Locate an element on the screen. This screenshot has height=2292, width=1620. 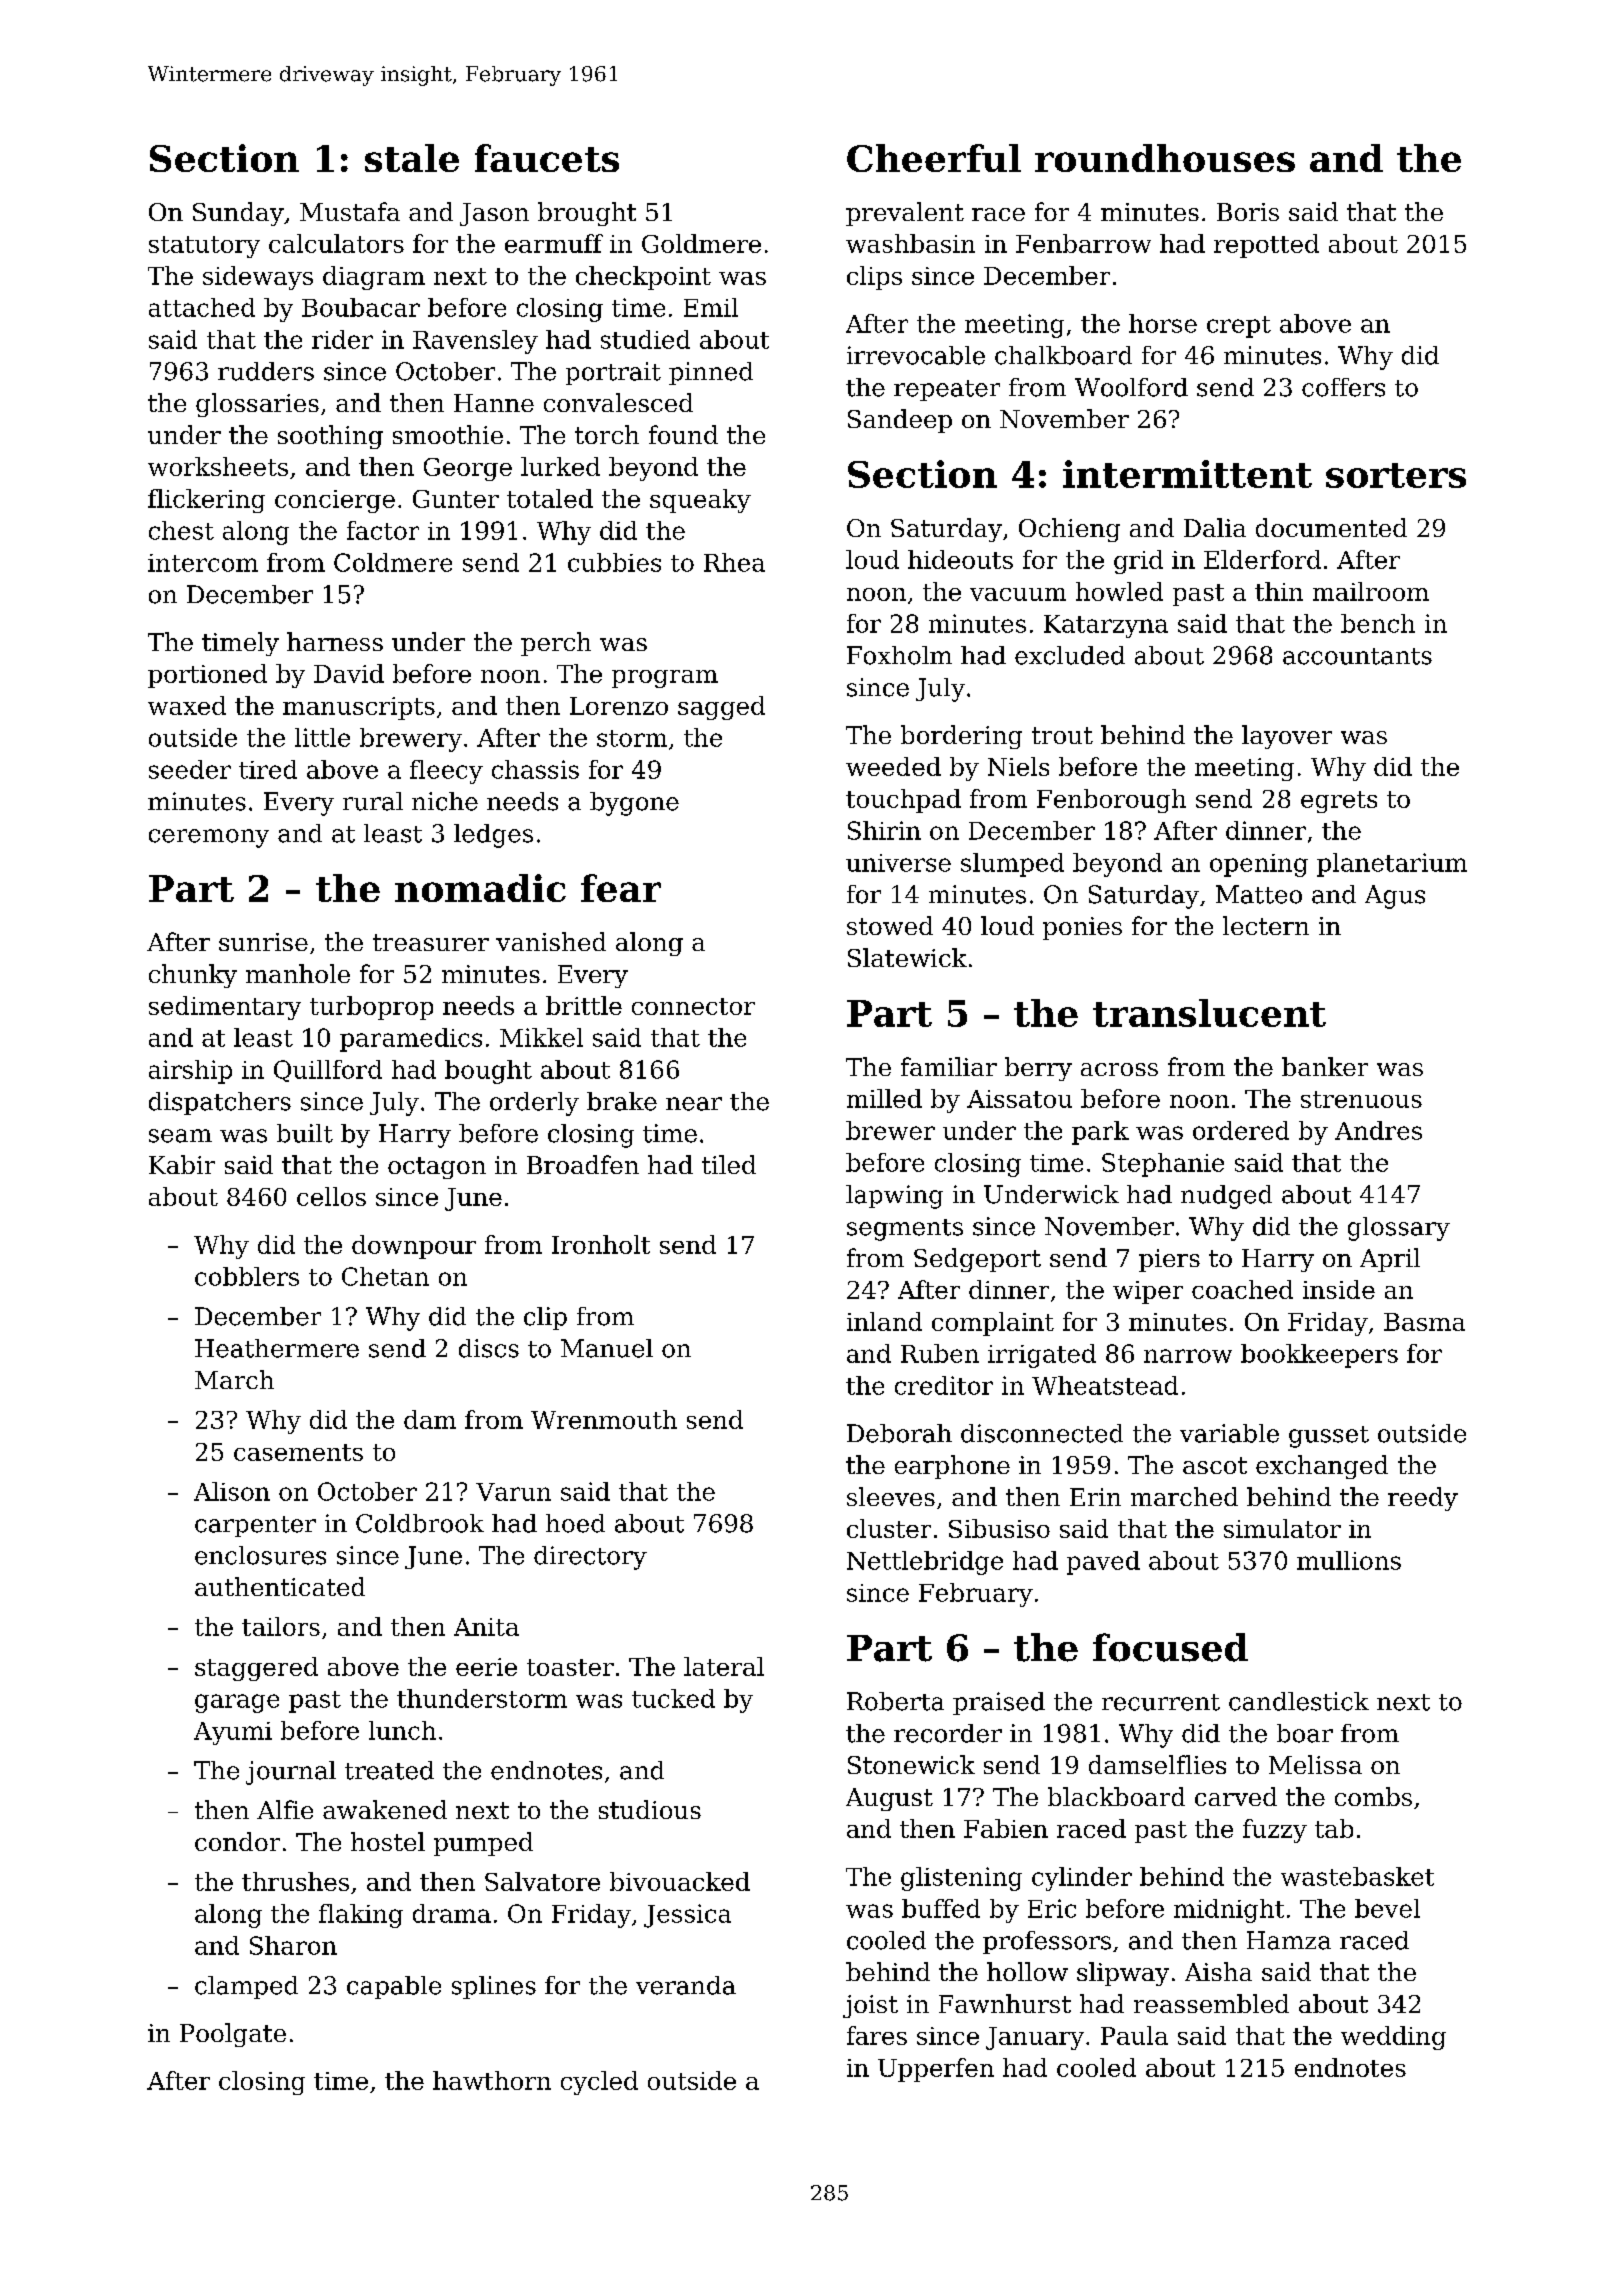
Sunday is located at coordinates (238, 214).
